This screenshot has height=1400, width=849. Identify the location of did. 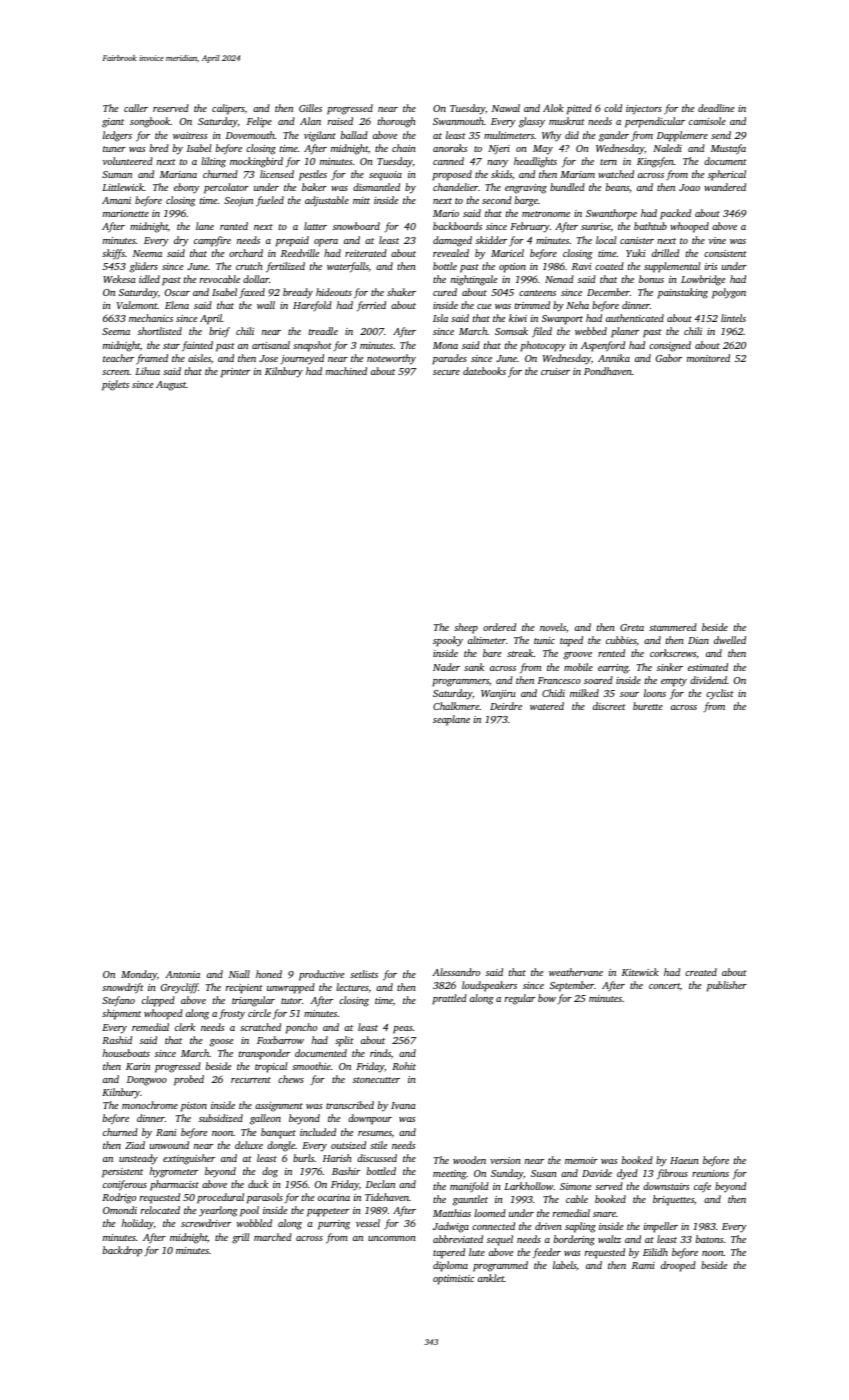
(572, 135).
